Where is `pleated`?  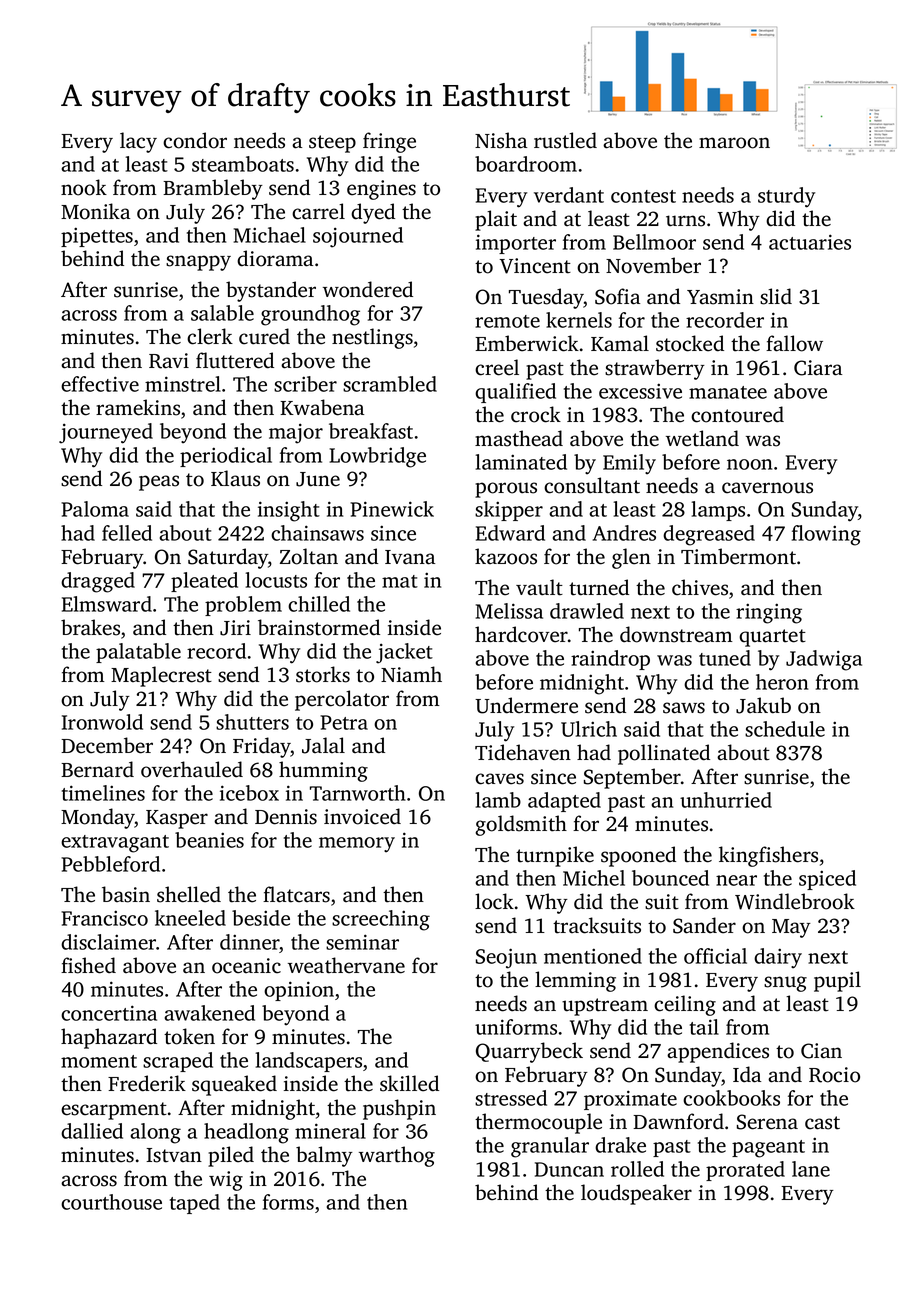 pleated is located at coordinates (204, 582).
